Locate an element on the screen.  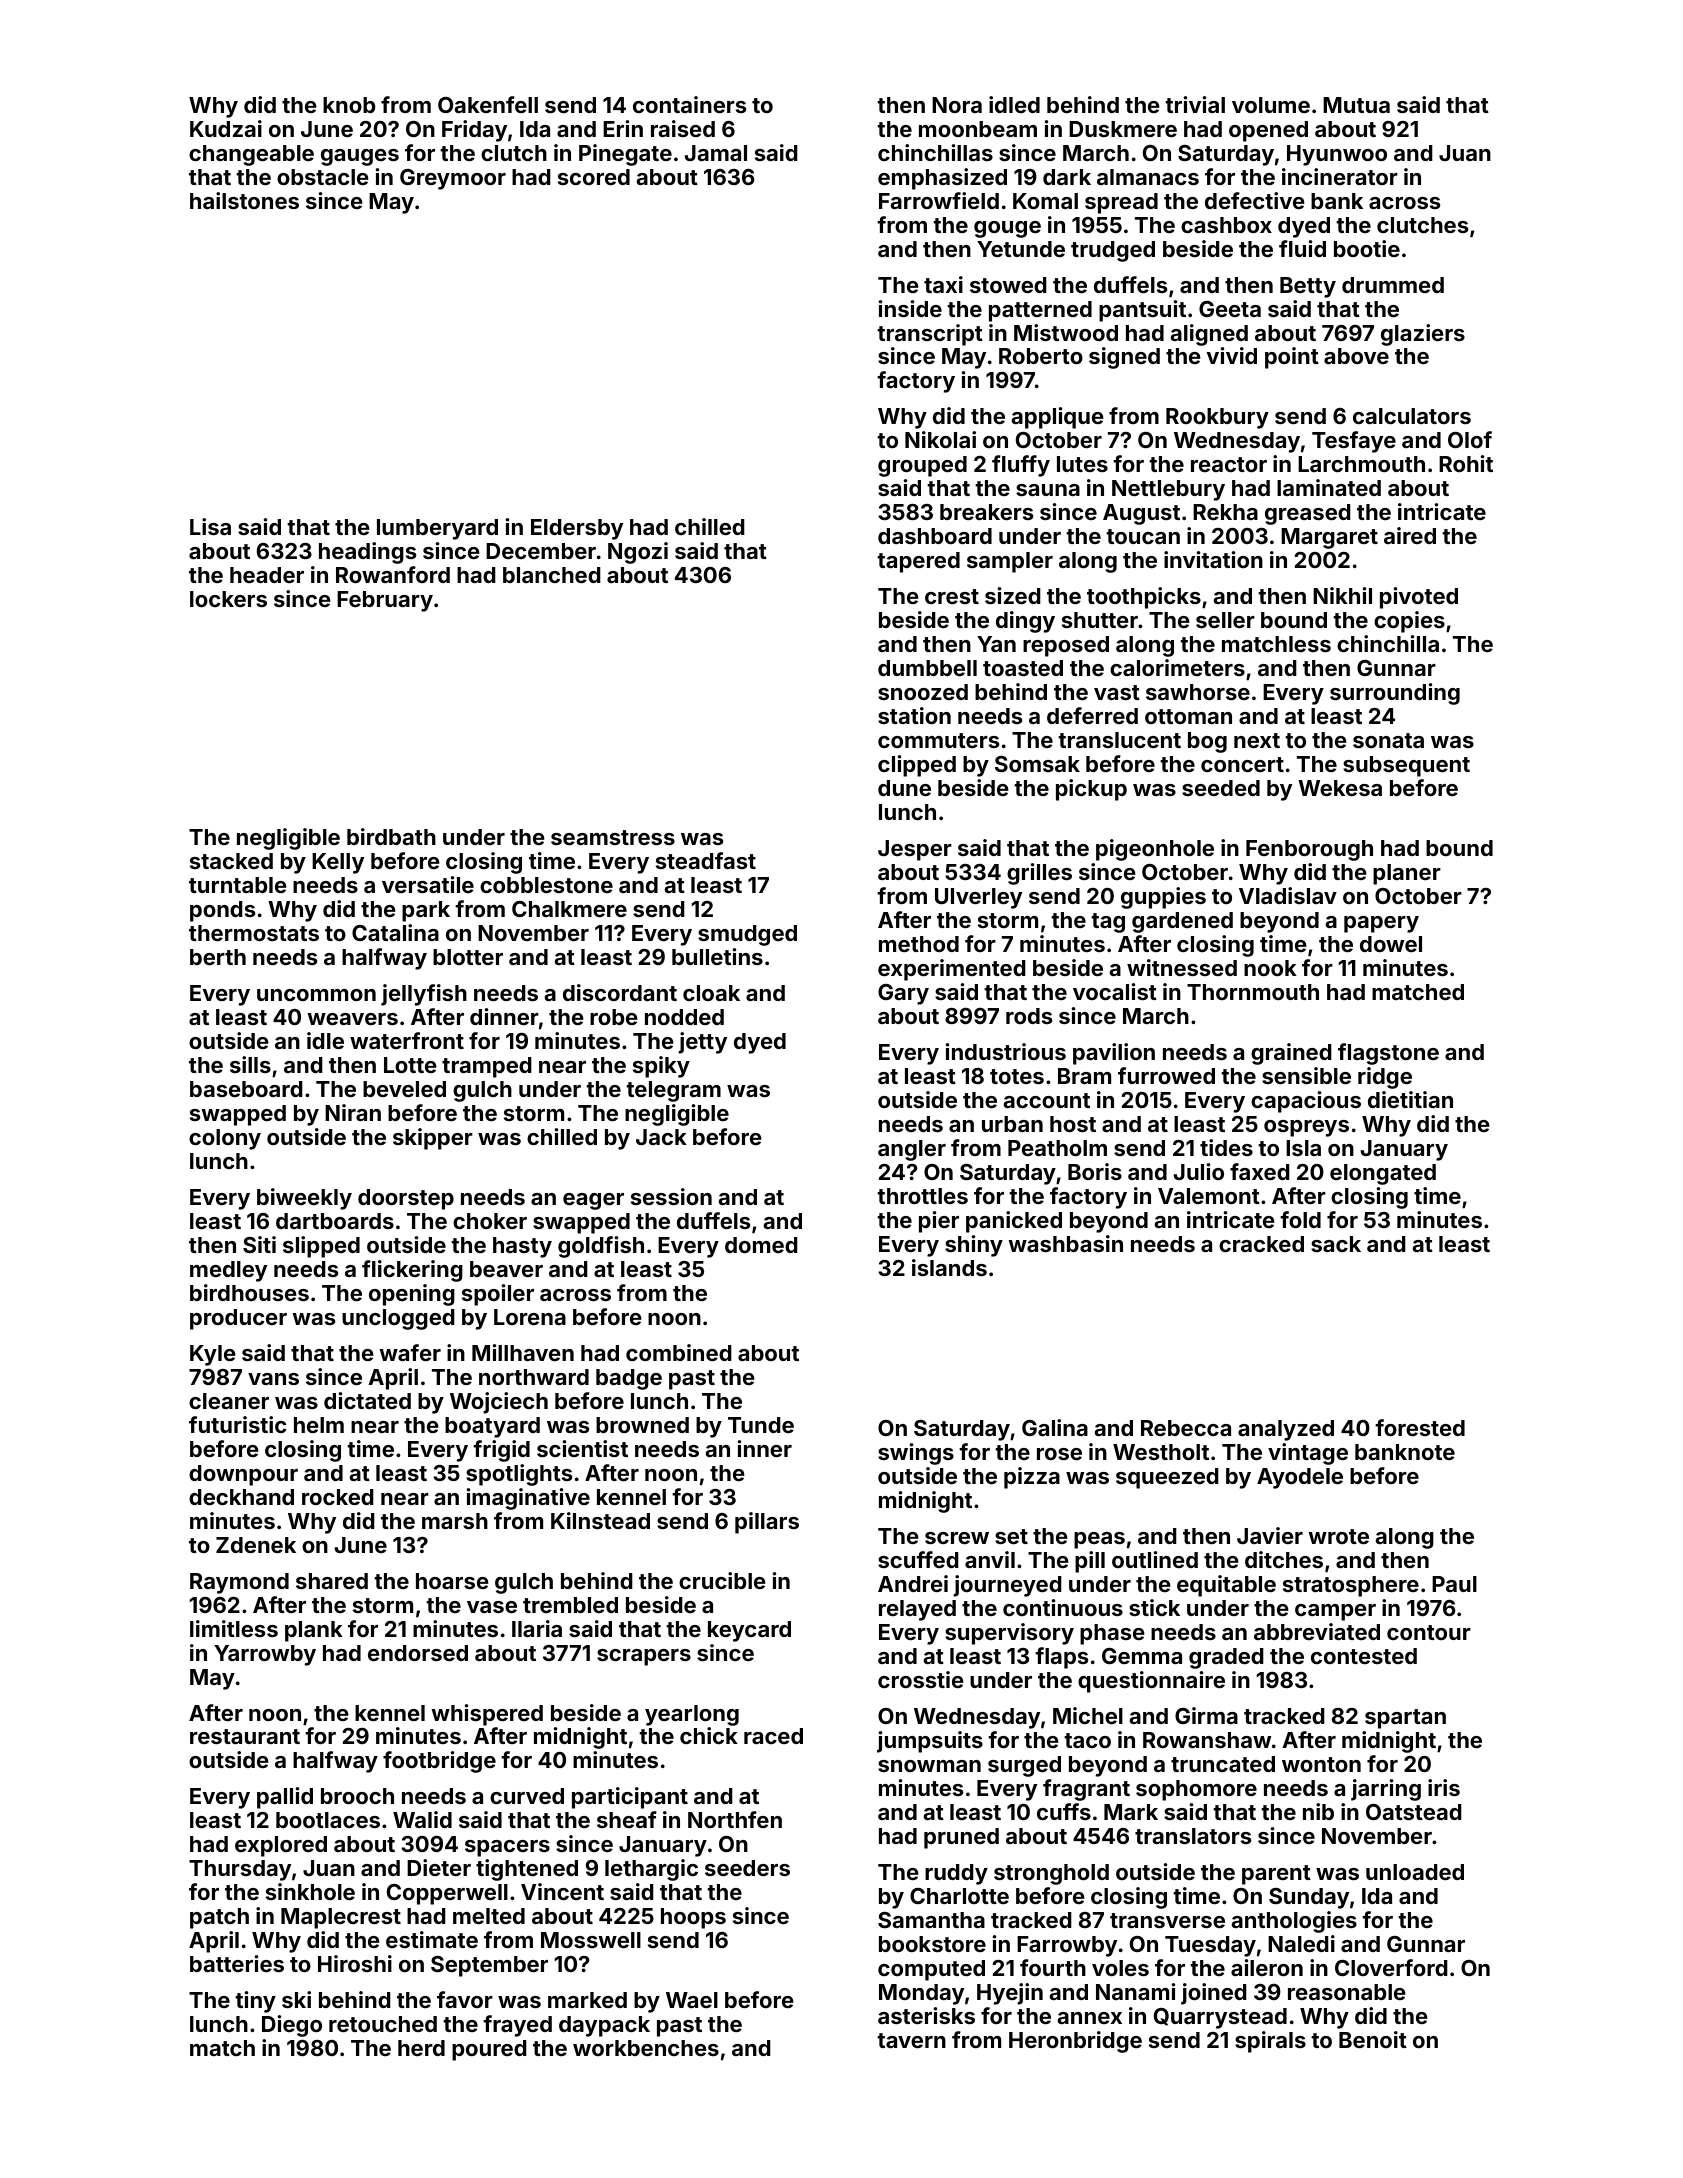
Girma is located at coordinates (1206, 1715).
